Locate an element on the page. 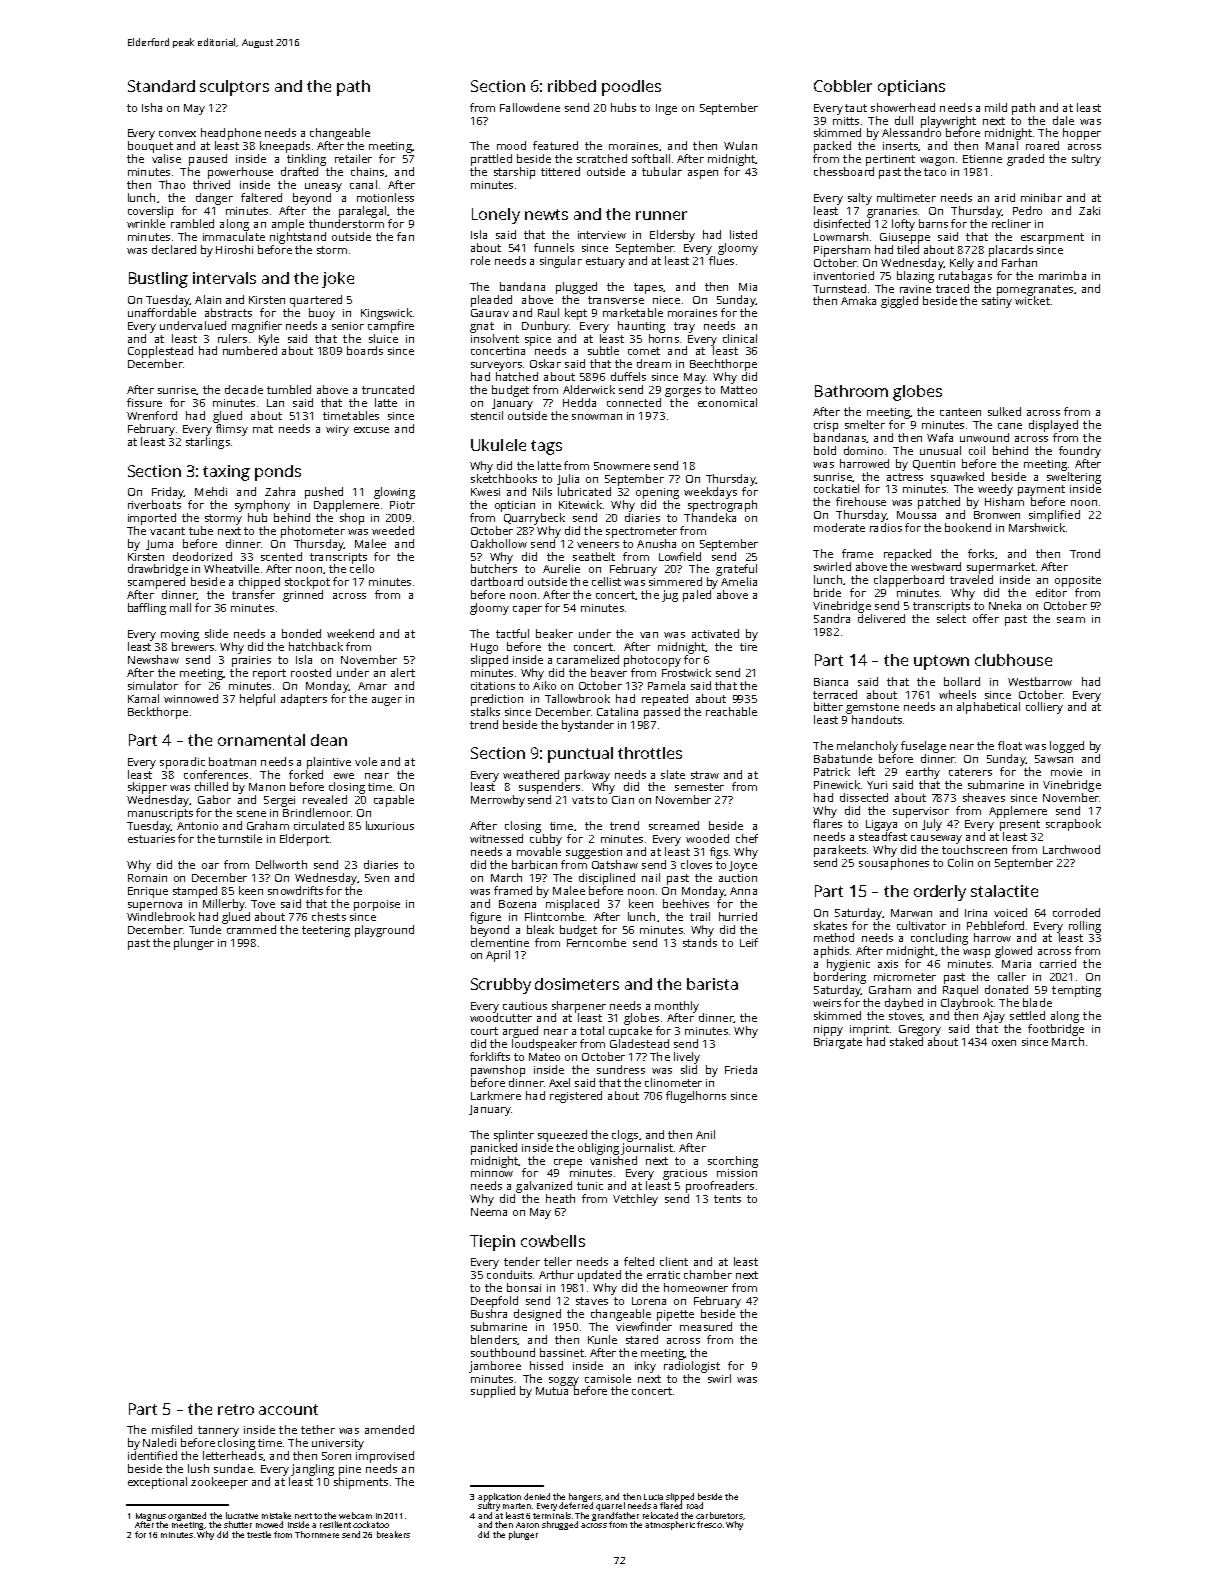 Image resolution: width=1228 pixels, height=1589 pixels. sculptors is located at coordinates (234, 88).
